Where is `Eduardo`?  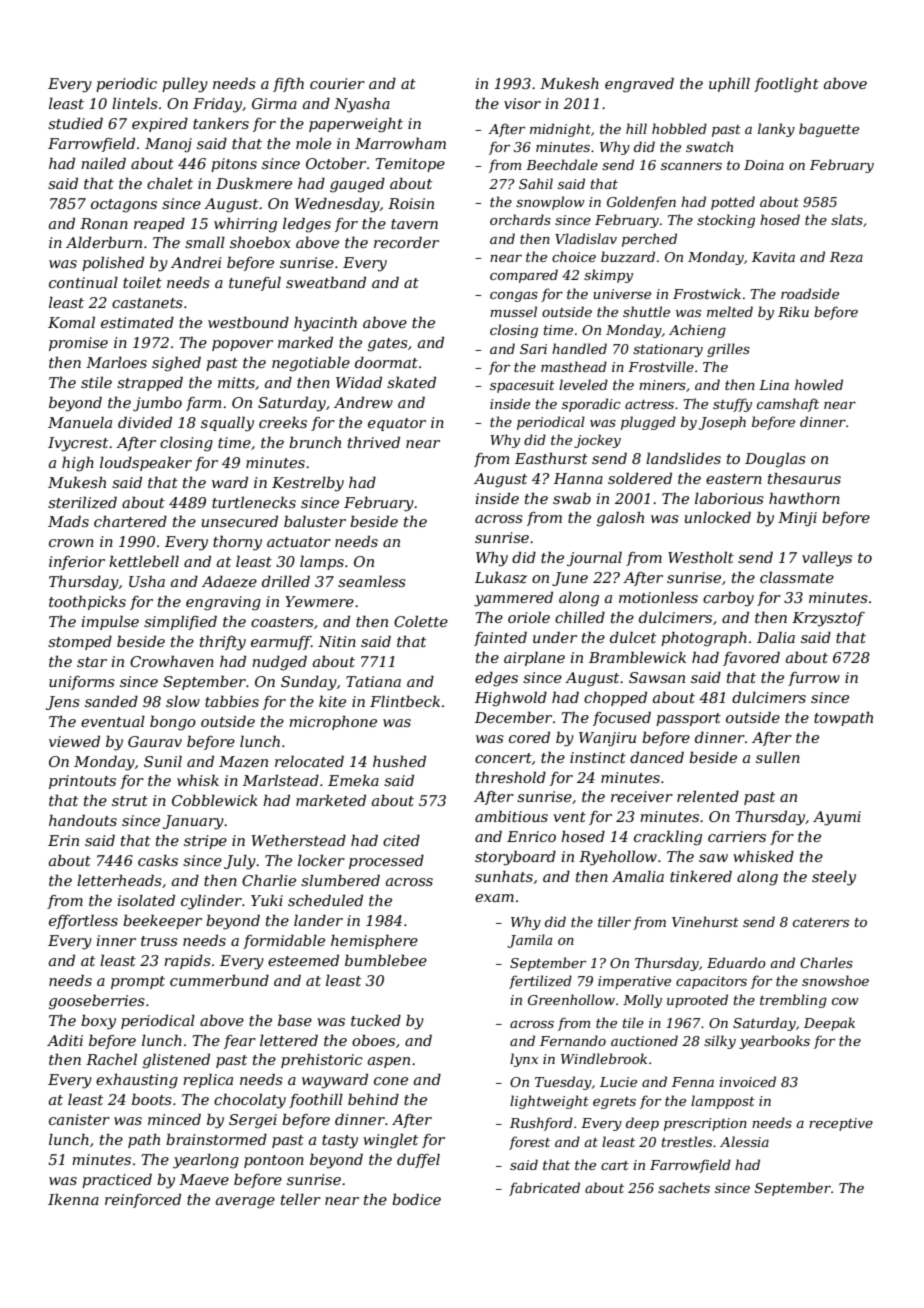
Eduardo is located at coordinates (736, 962).
